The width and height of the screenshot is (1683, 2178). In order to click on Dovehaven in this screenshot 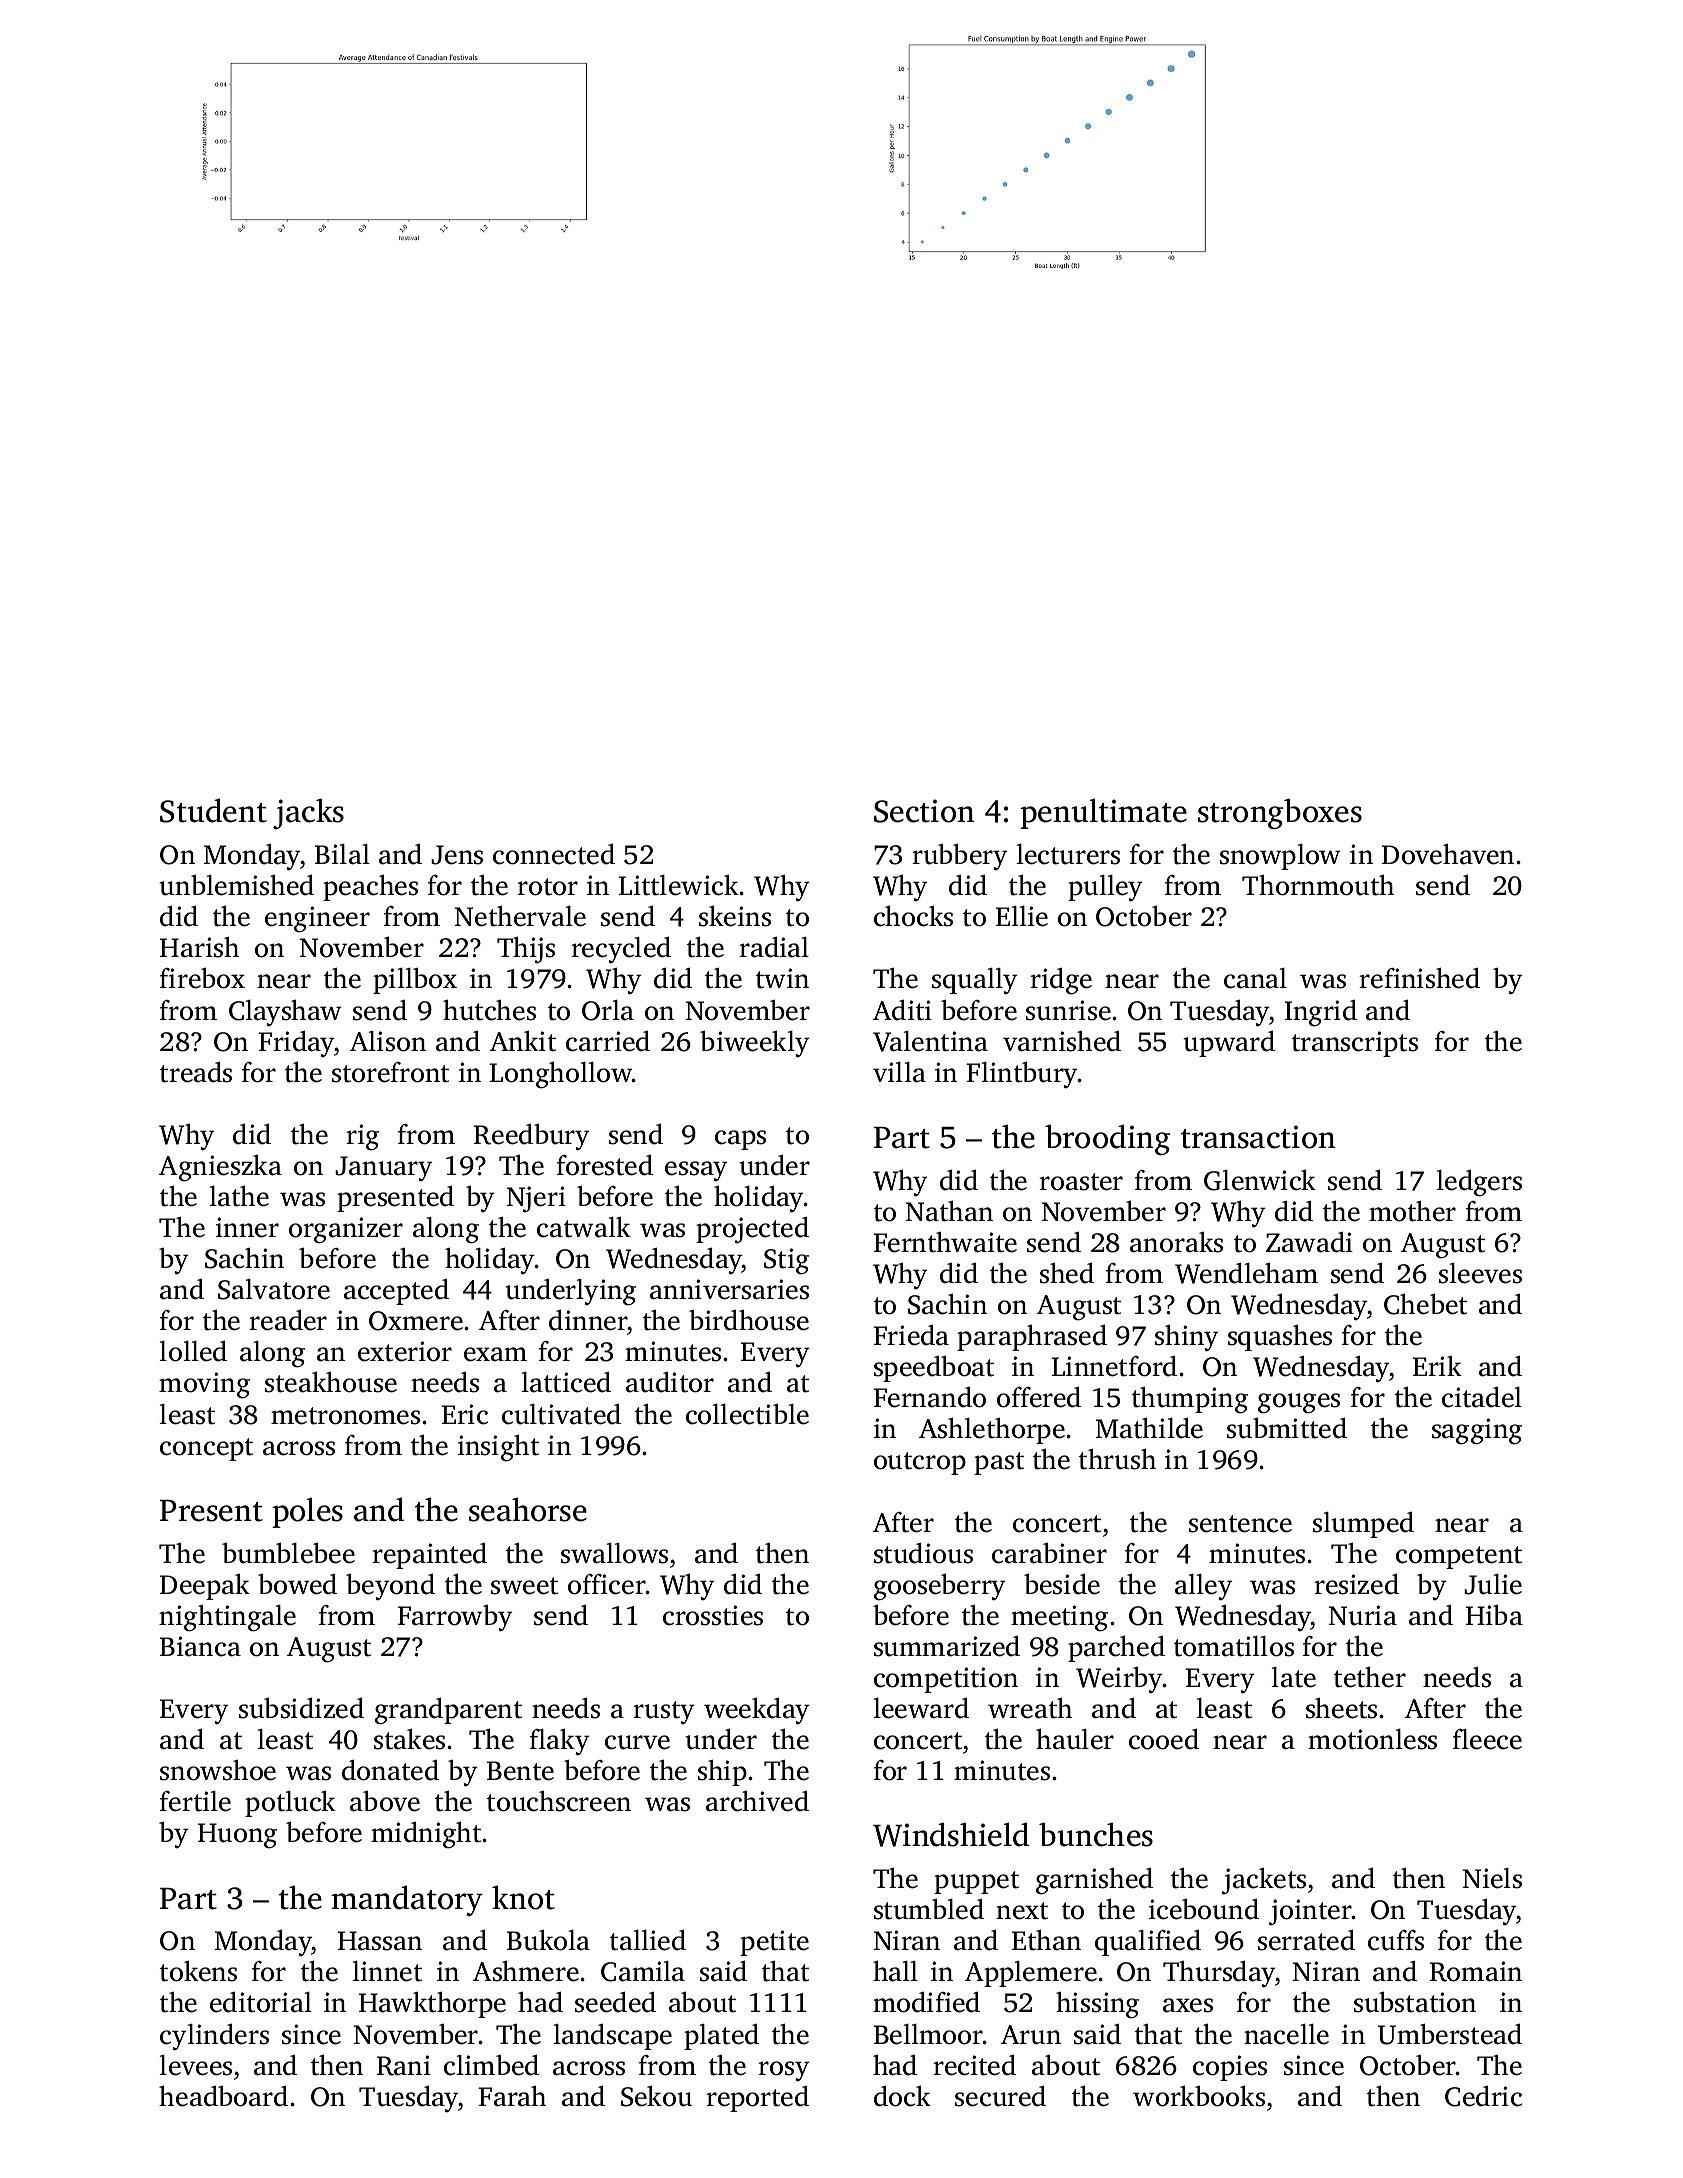, I will do `click(1448, 854)`.
